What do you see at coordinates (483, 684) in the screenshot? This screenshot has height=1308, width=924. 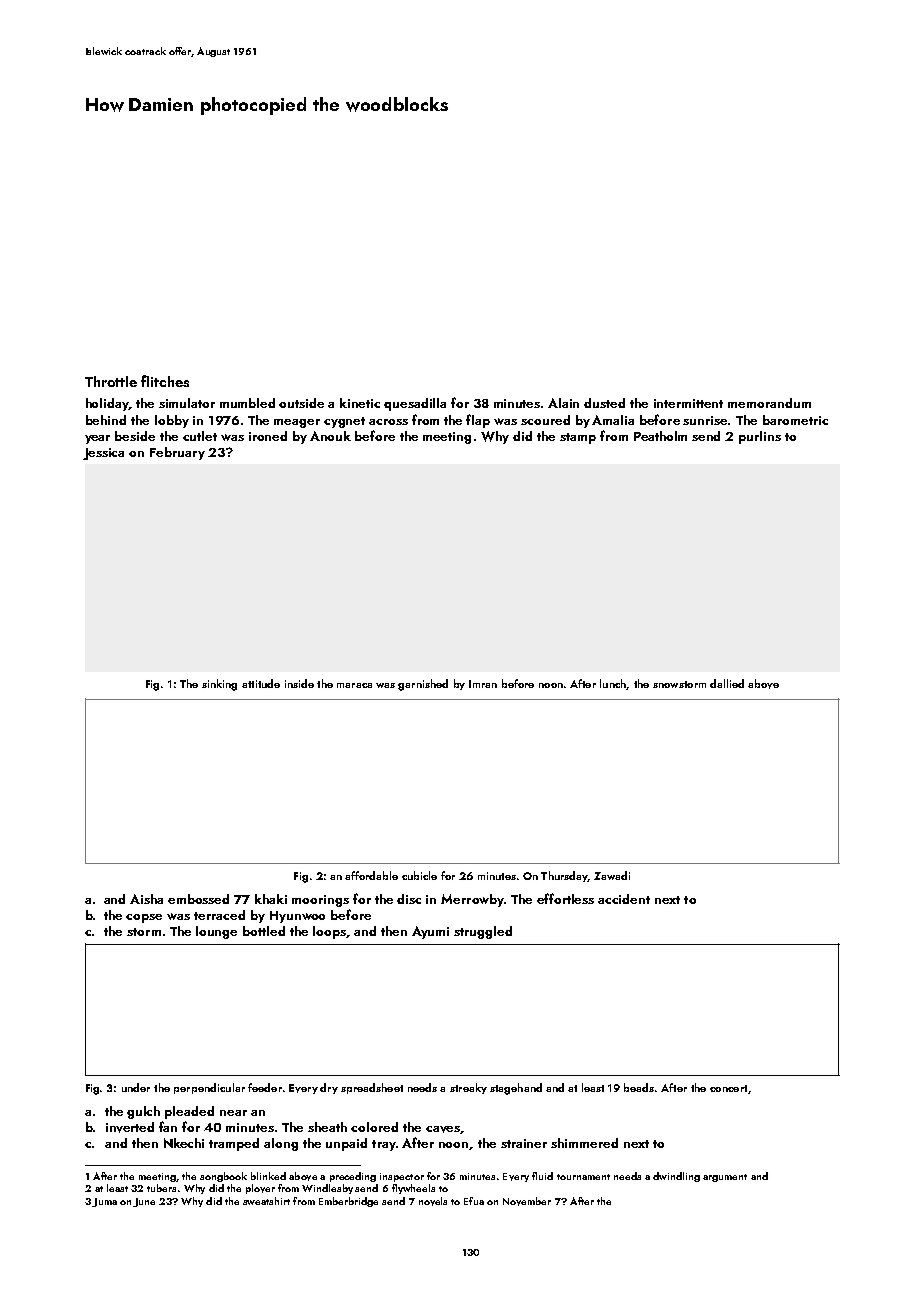 I see `Imran` at bounding box center [483, 684].
